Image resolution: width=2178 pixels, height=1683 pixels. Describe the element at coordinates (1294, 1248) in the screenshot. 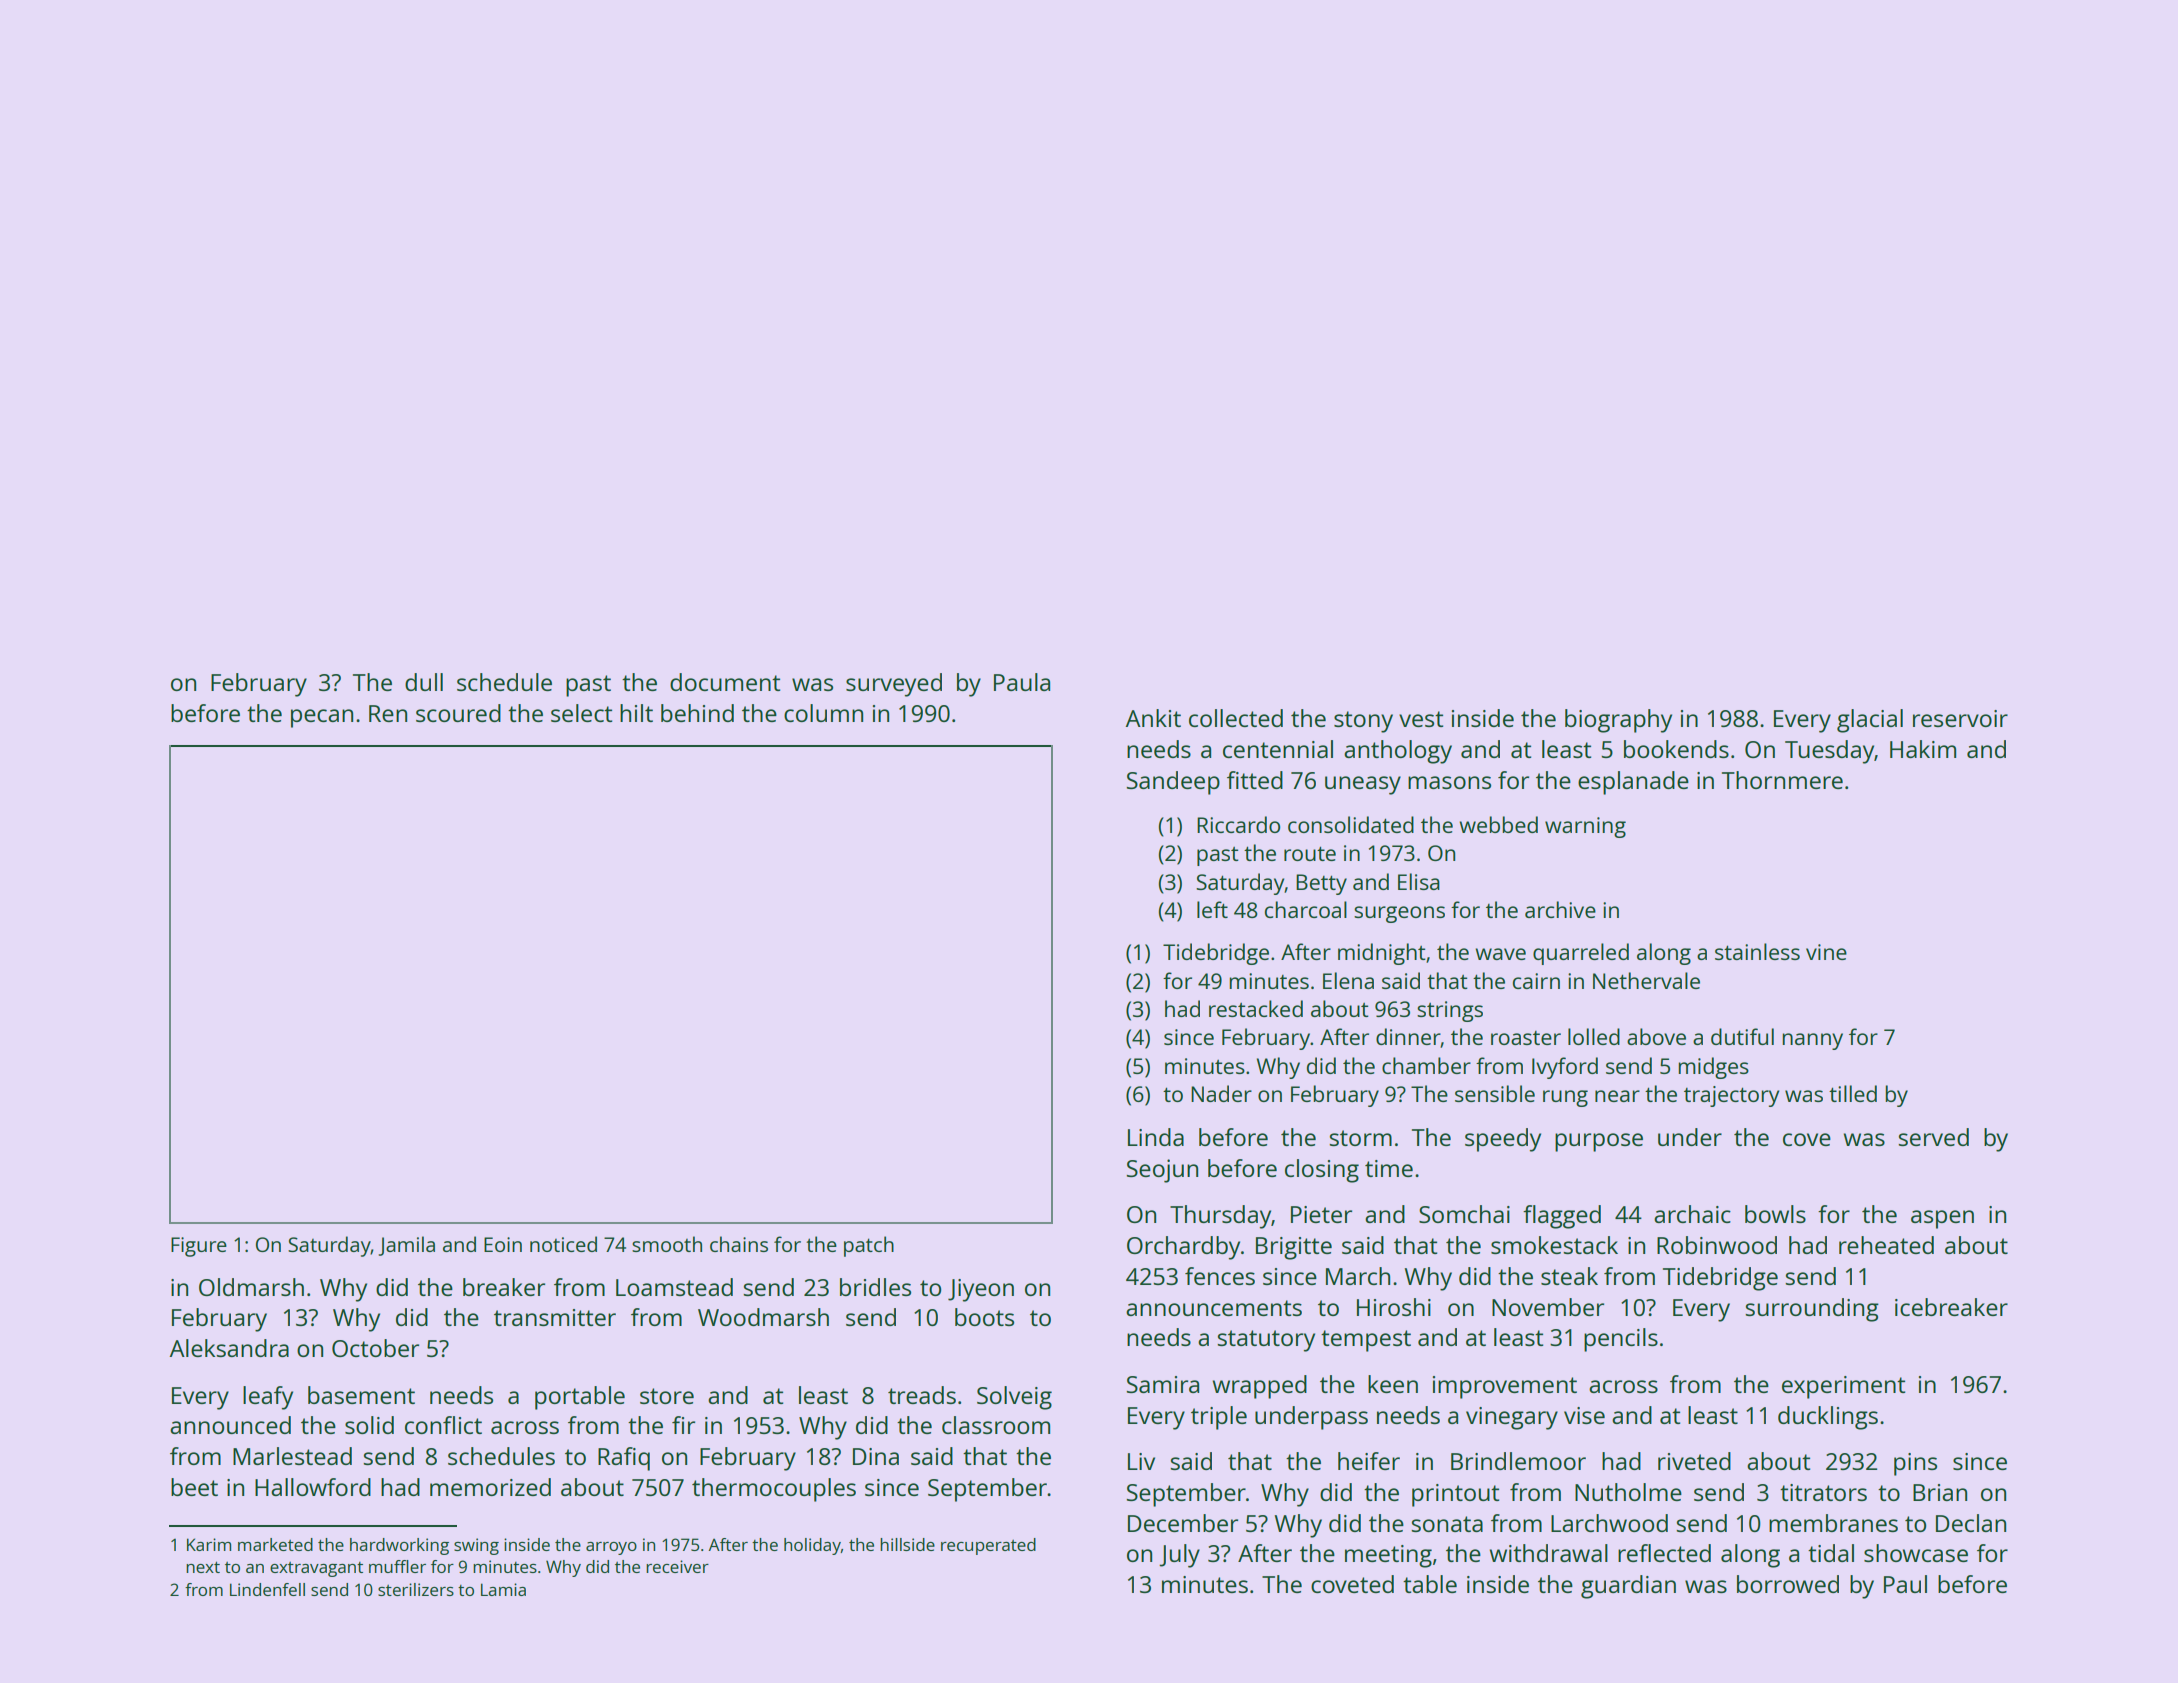

I see `Brigitte` at that location.
